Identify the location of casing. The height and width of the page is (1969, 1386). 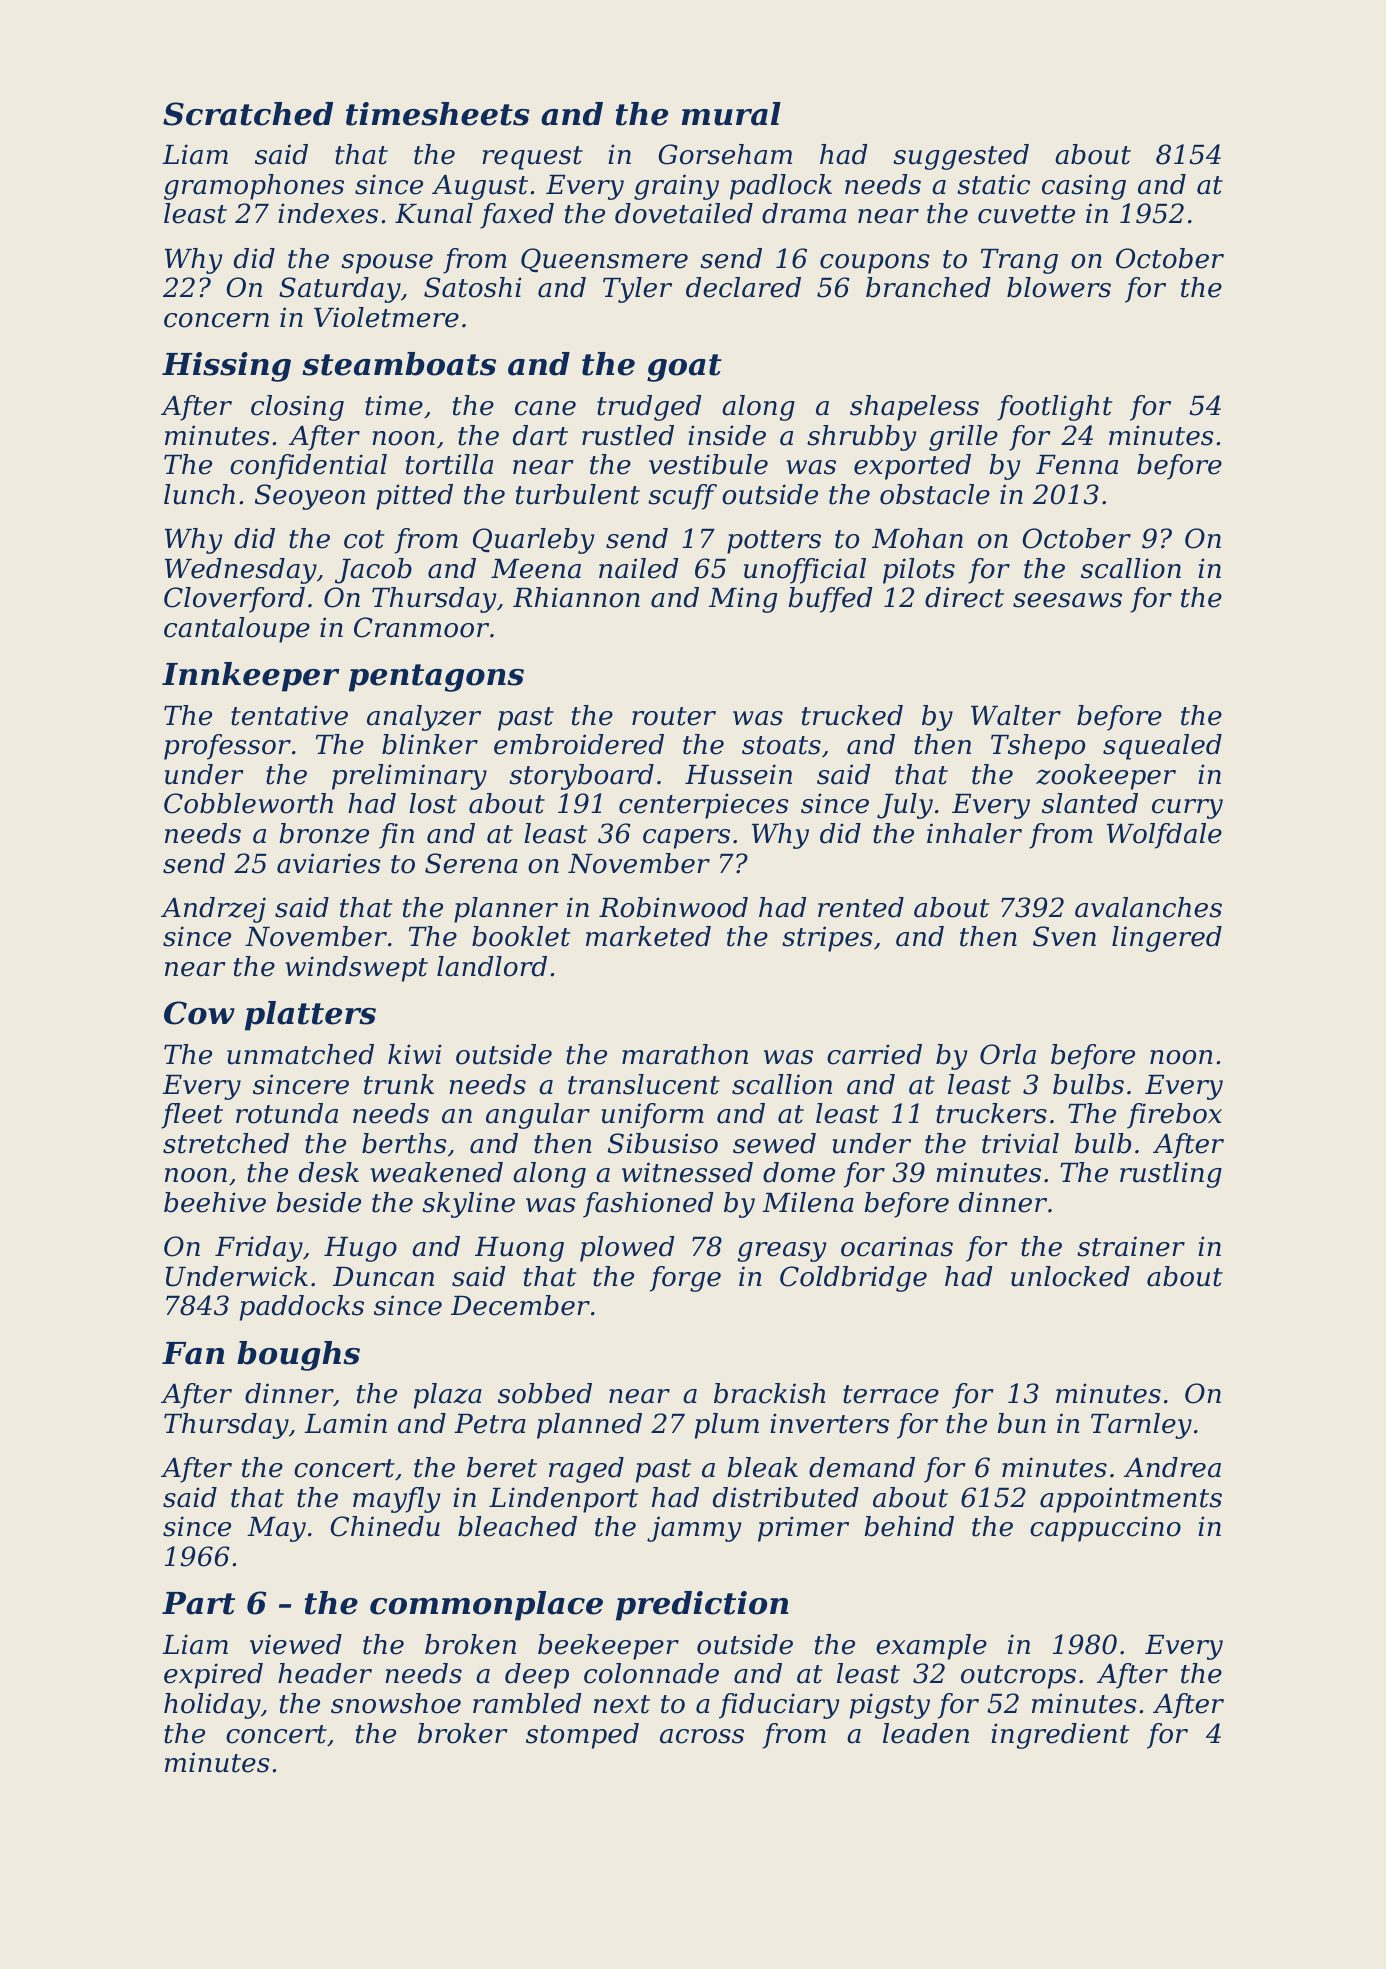
(1084, 187).
